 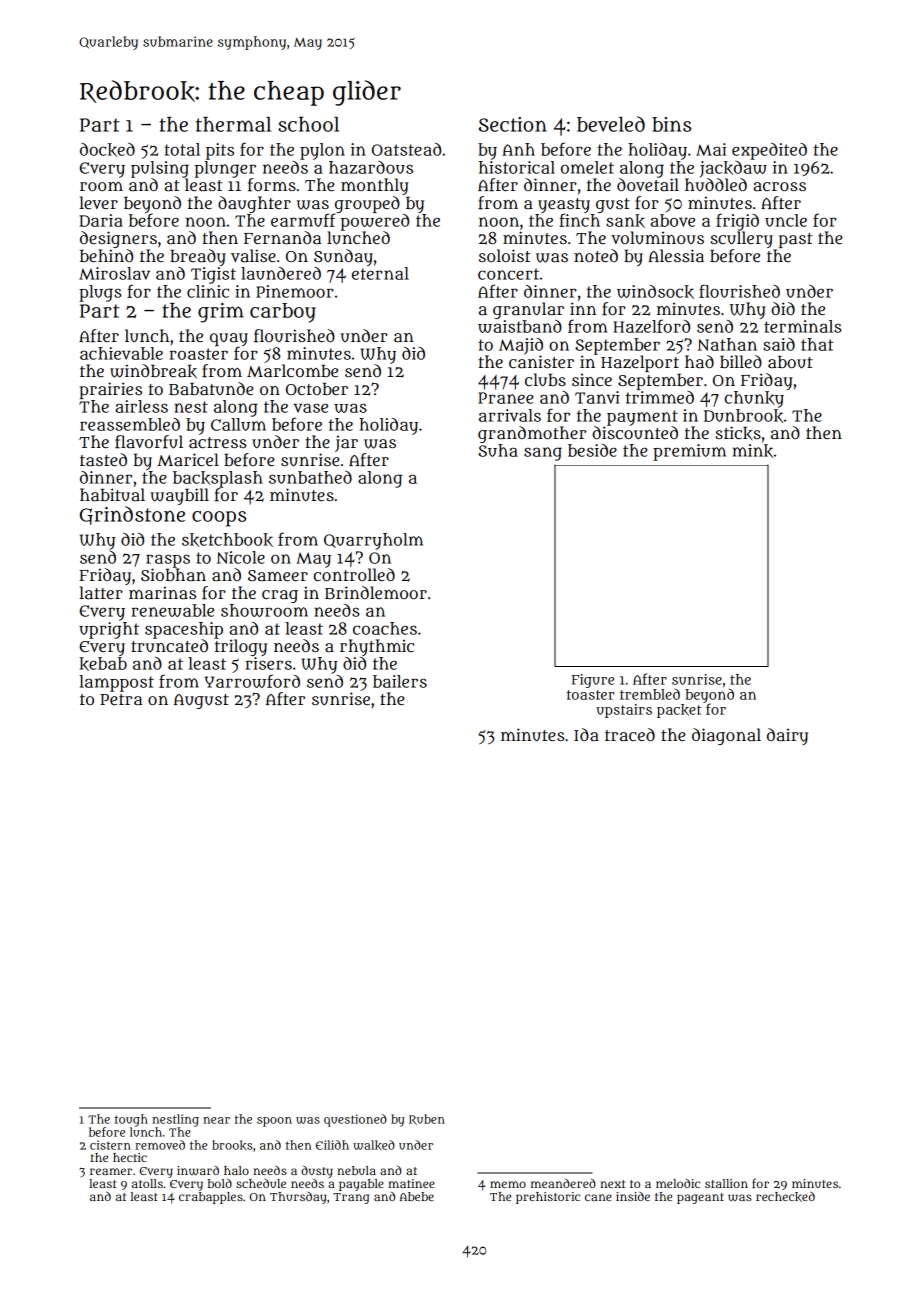 What do you see at coordinates (218, 442) in the page?
I see `actress` at bounding box center [218, 442].
